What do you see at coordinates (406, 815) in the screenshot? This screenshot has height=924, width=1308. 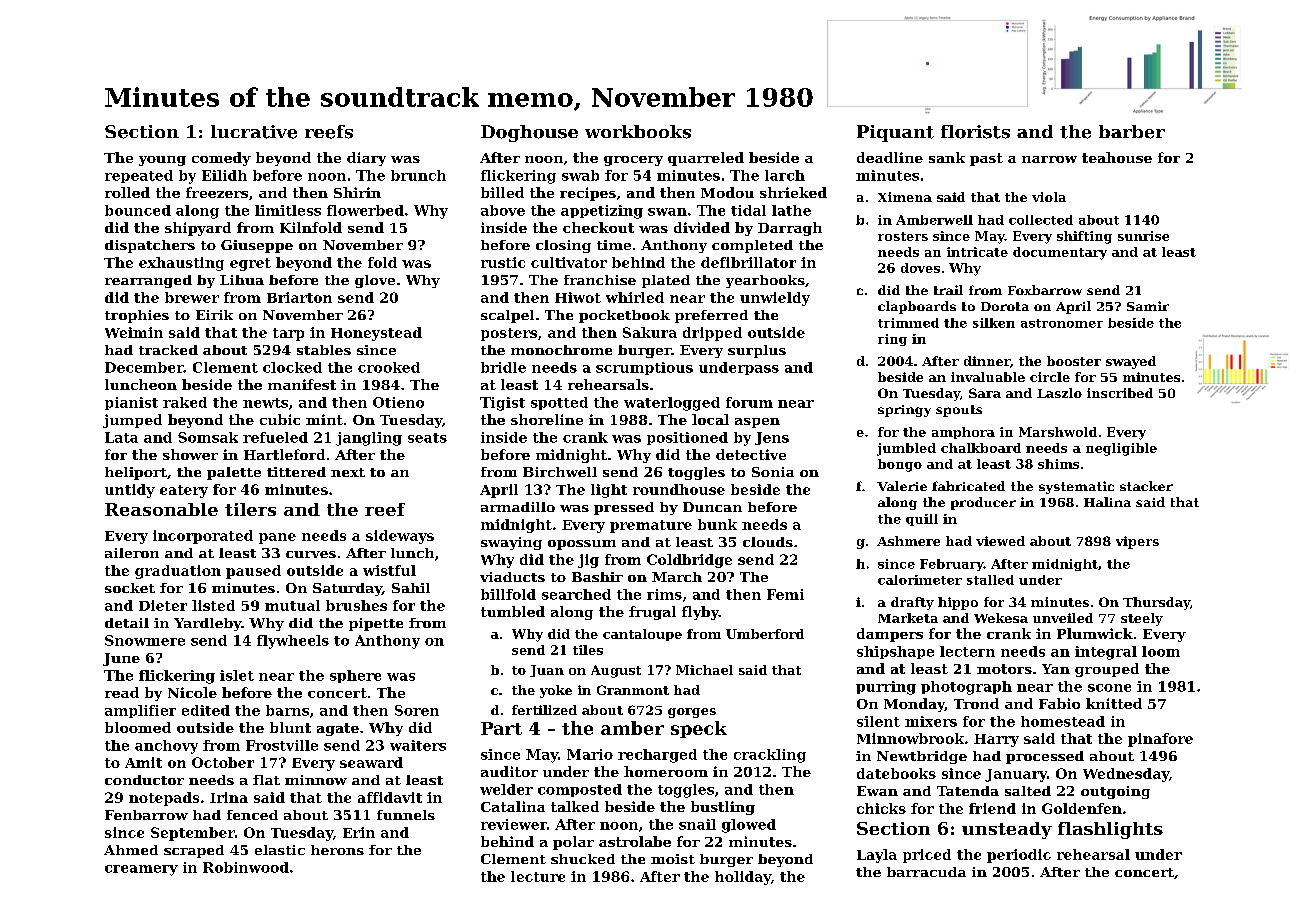 I see `funnels` at bounding box center [406, 815].
